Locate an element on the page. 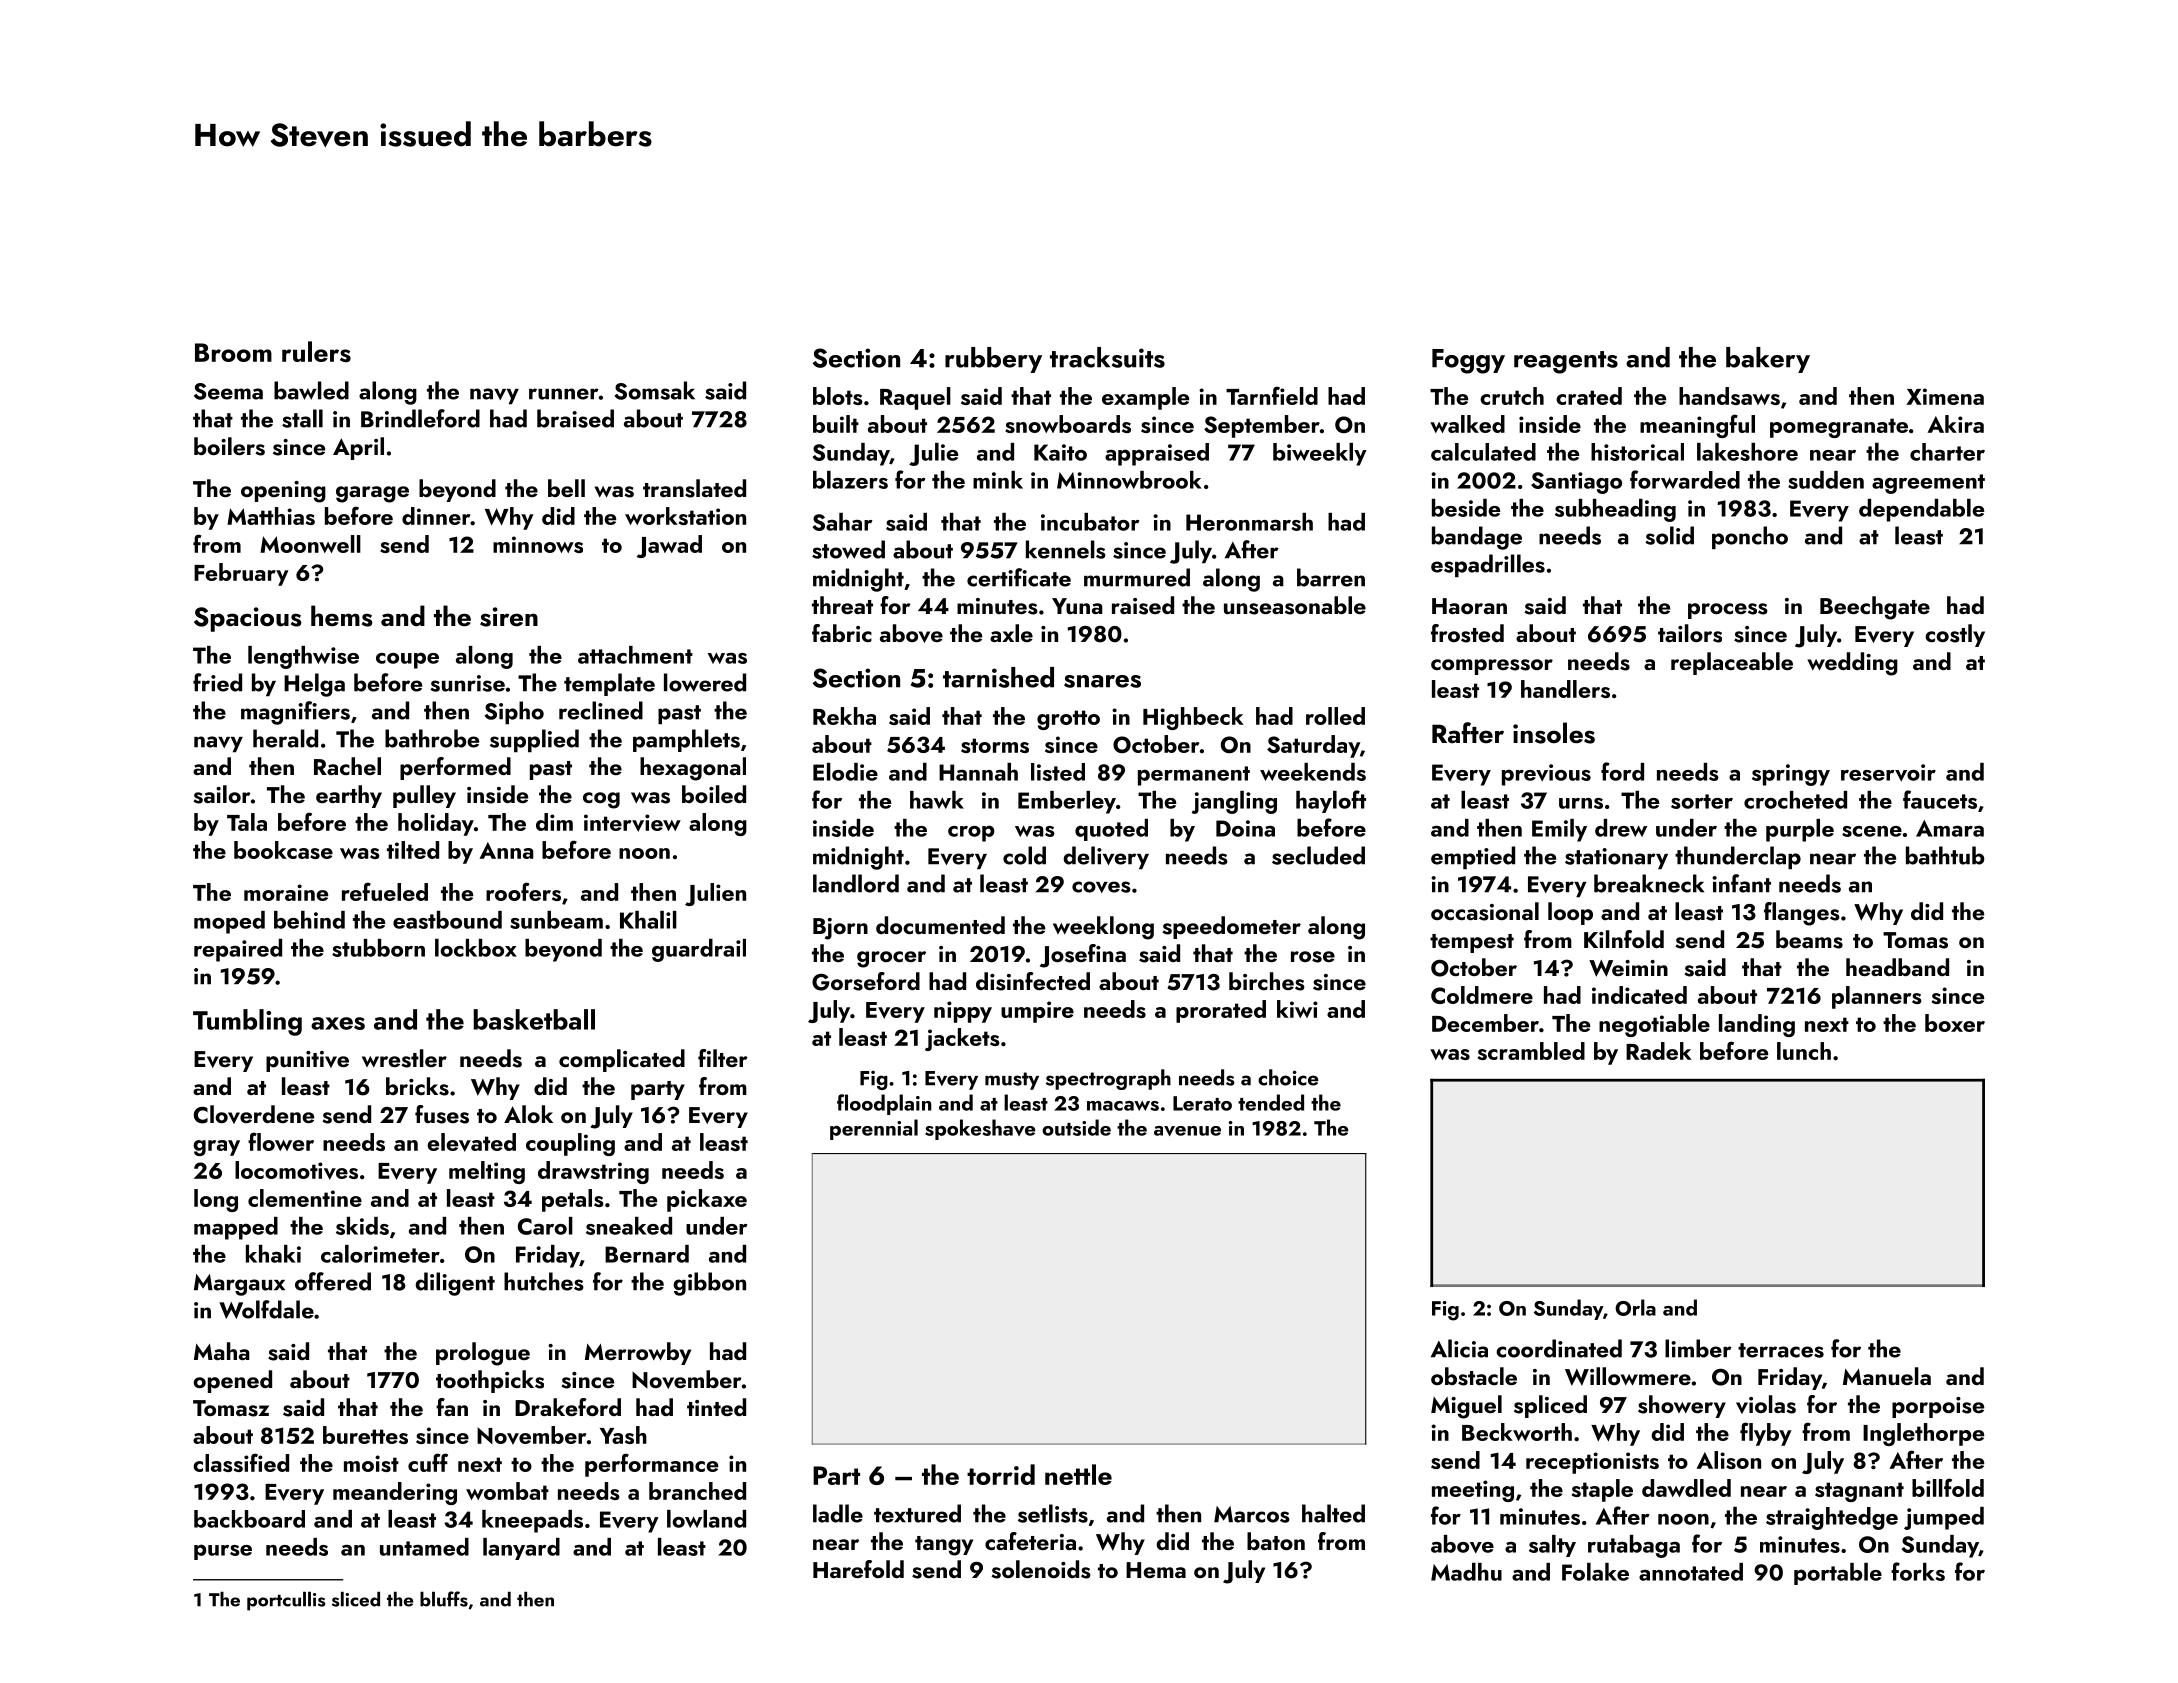 This document has height=1683, width=2178. bluffs is located at coordinates (444, 1599).
